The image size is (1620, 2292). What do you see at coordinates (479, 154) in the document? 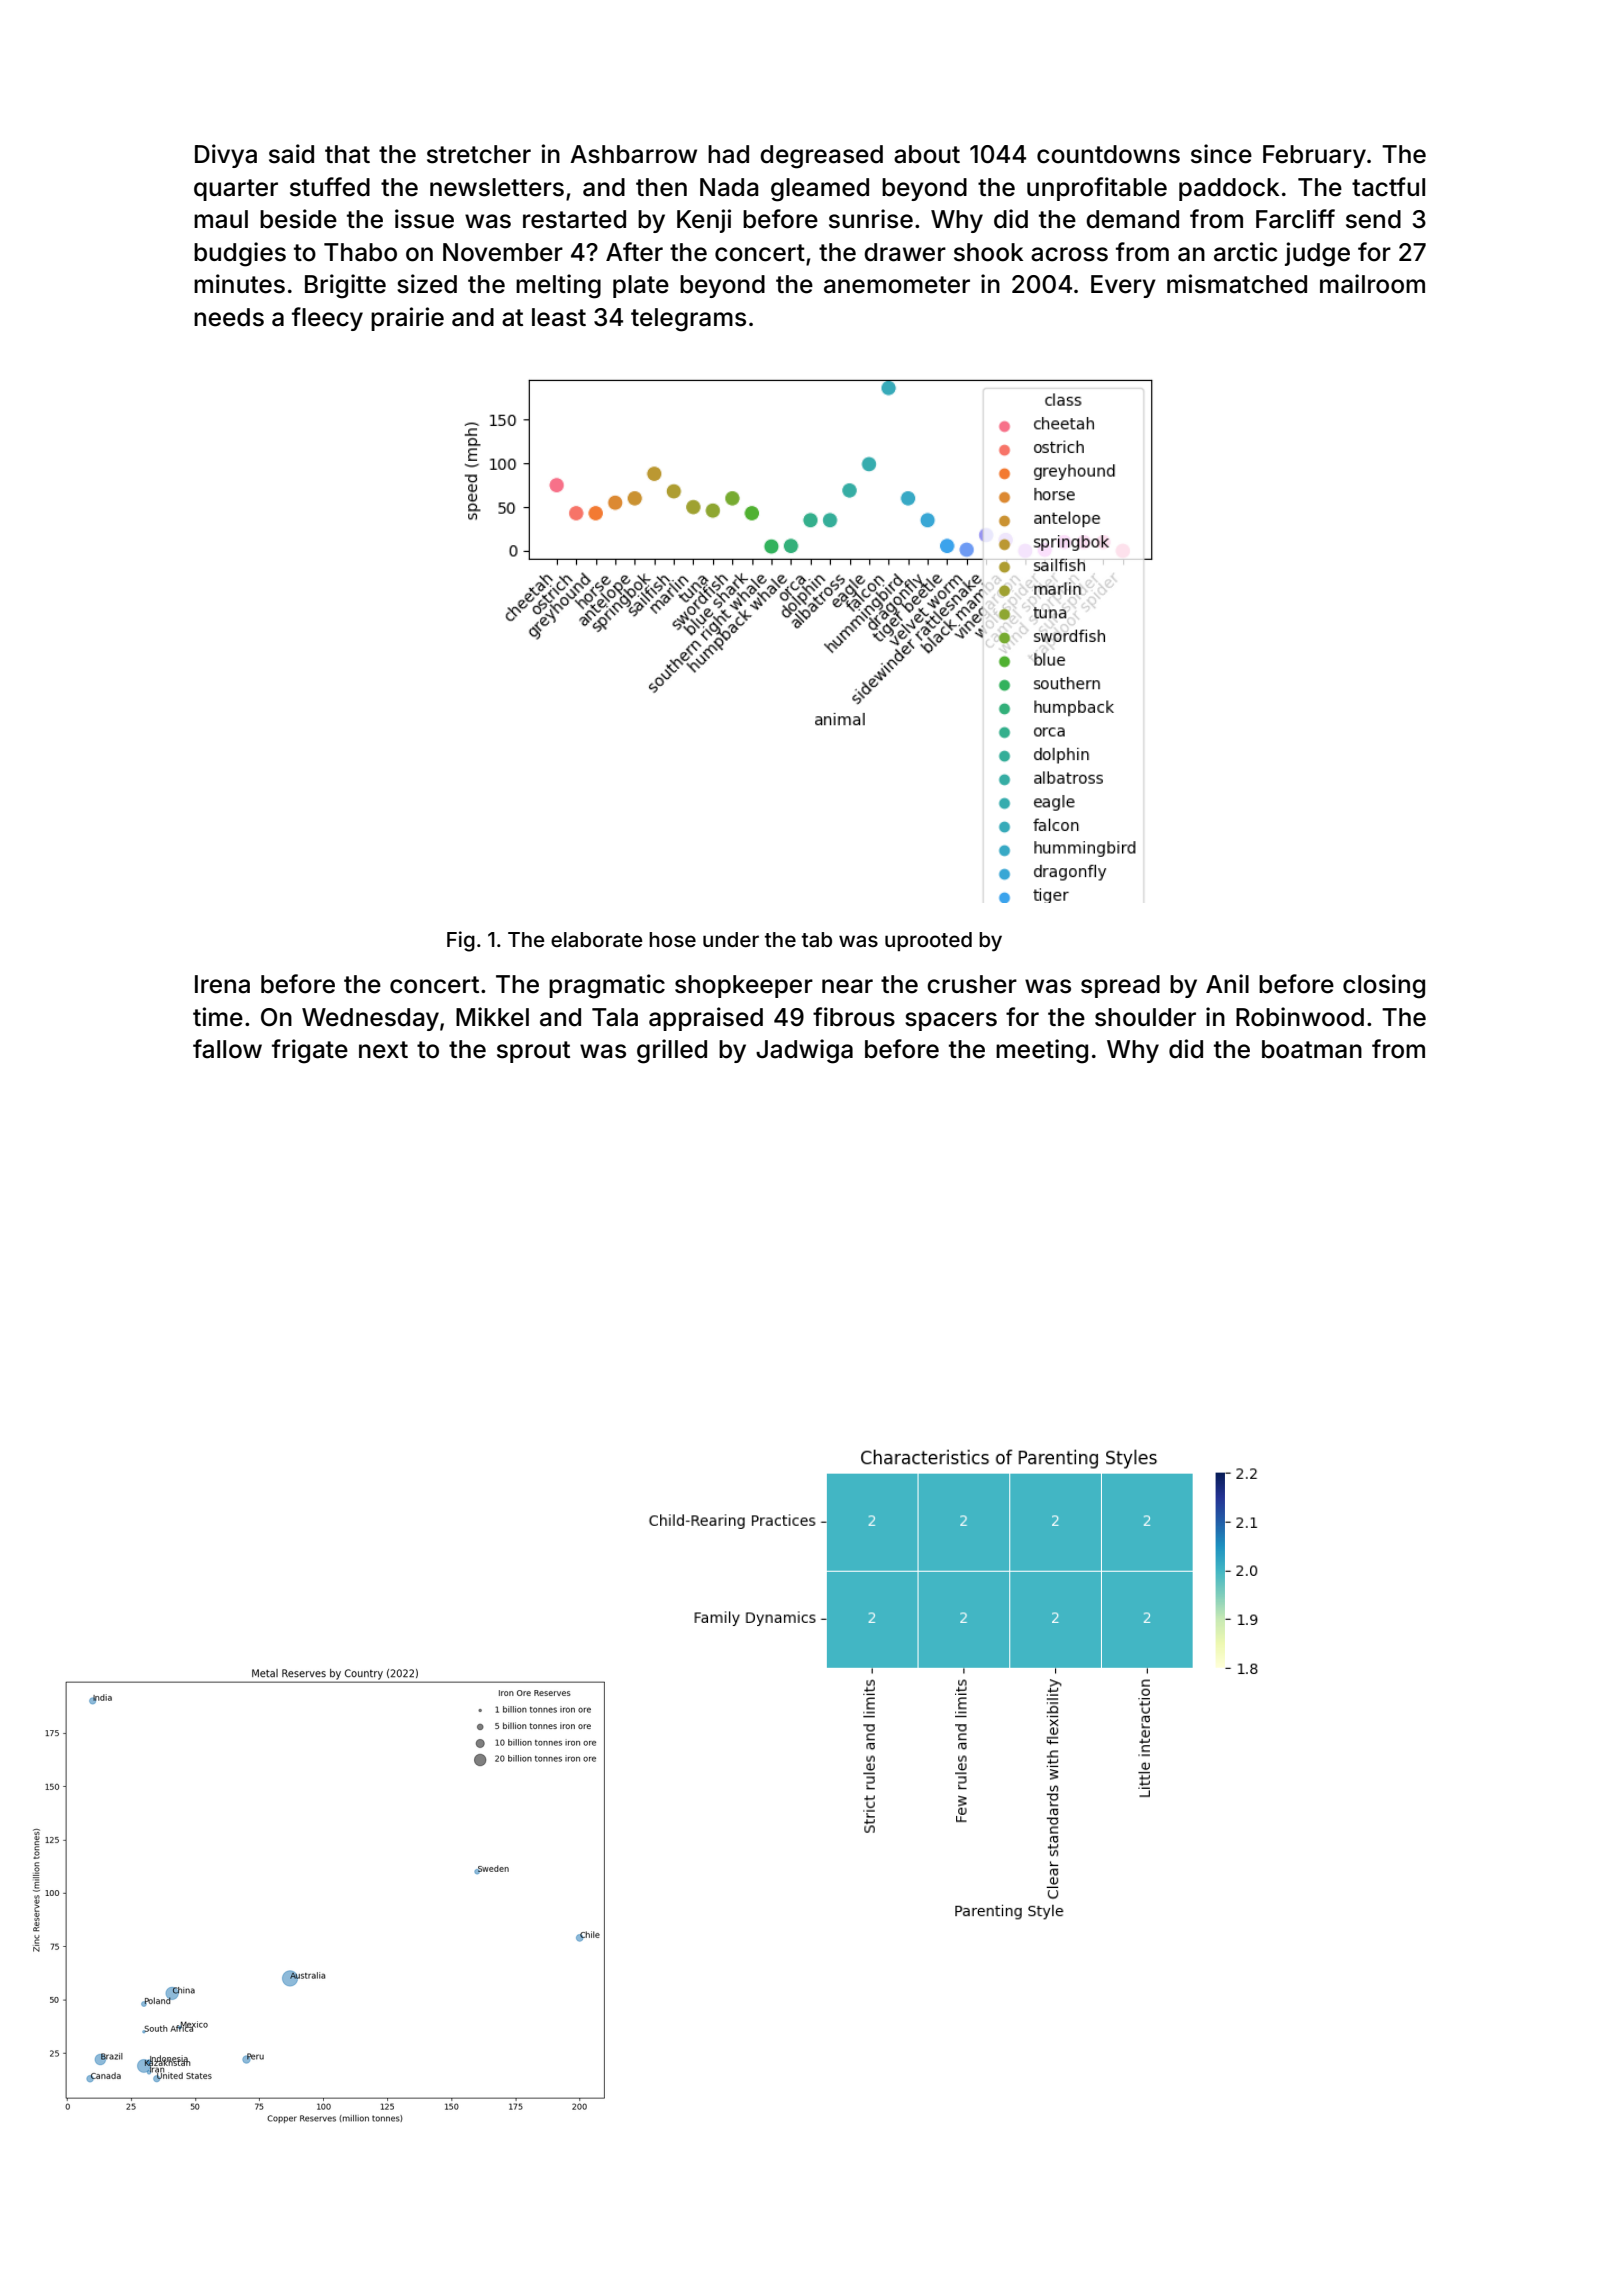
I see `stretcher` at bounding box center [479, 154].
